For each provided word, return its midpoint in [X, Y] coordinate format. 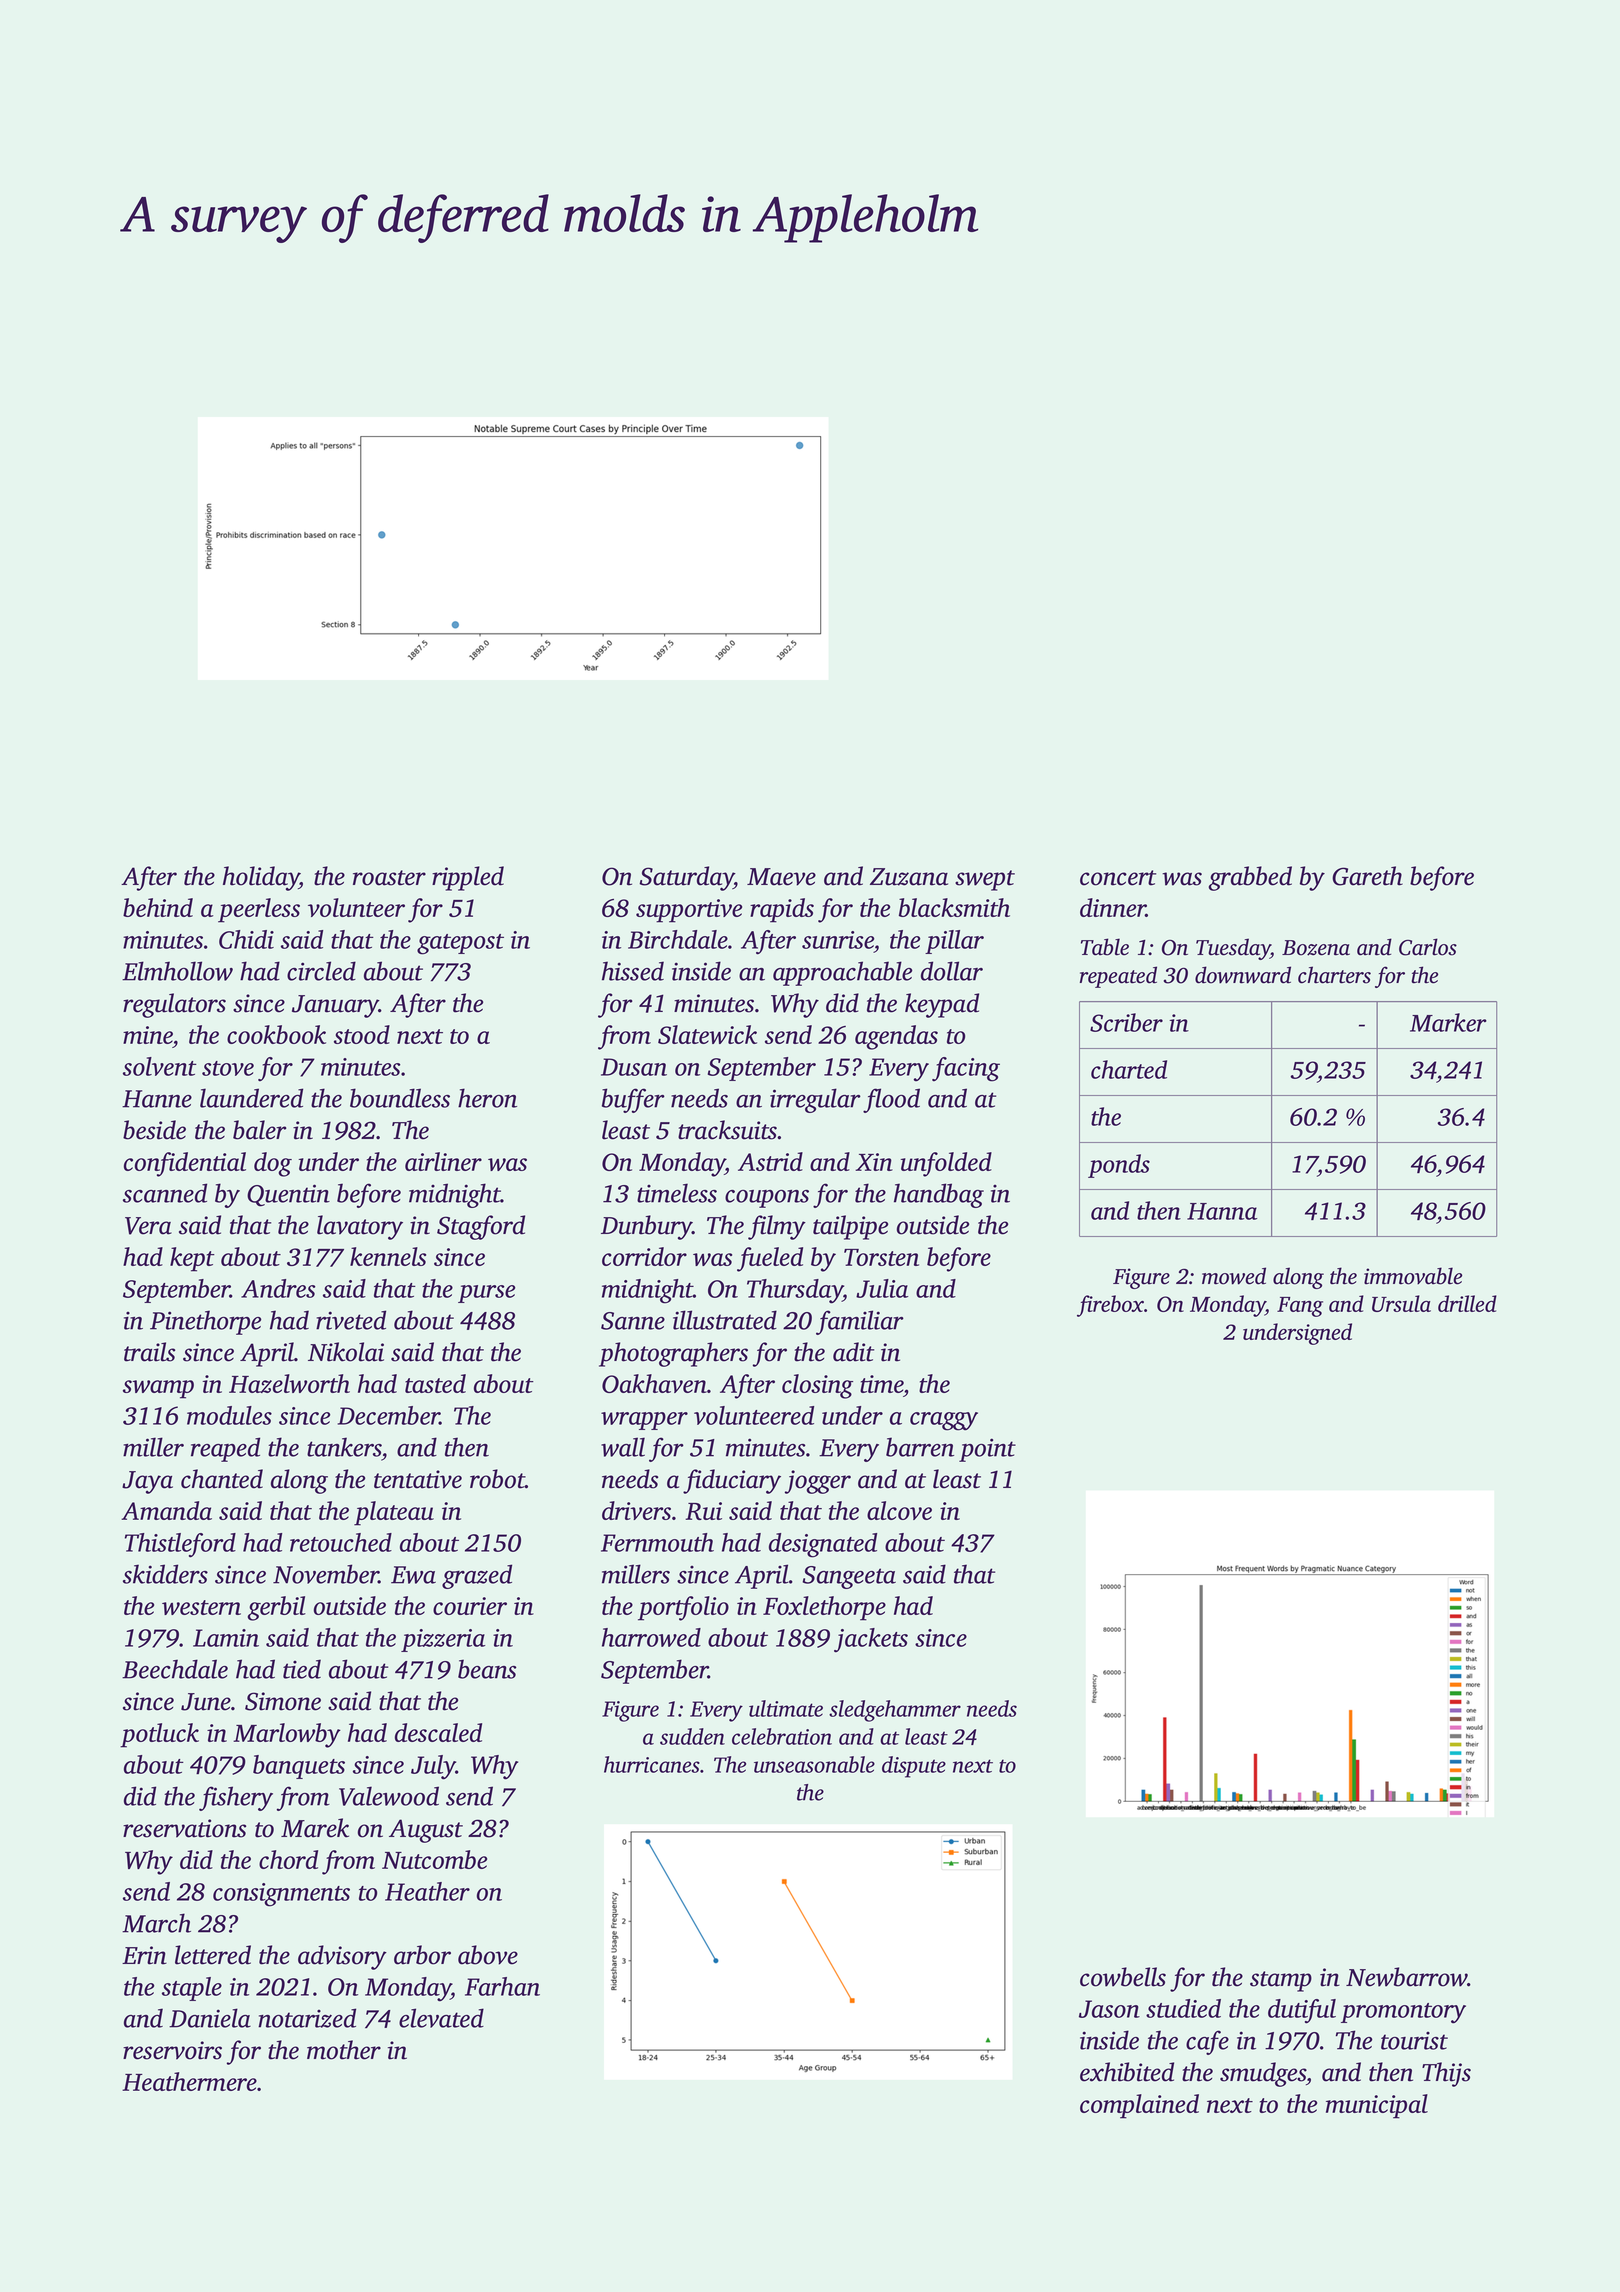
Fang [1300, 1307]
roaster [389, 878]
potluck [159, 1735]
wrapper [644, 1421]
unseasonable [814, 1764]
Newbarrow [1406, 1977]
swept [985, 880]
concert [1118, 878]
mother [344, 2050]
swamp [158, 1389]
